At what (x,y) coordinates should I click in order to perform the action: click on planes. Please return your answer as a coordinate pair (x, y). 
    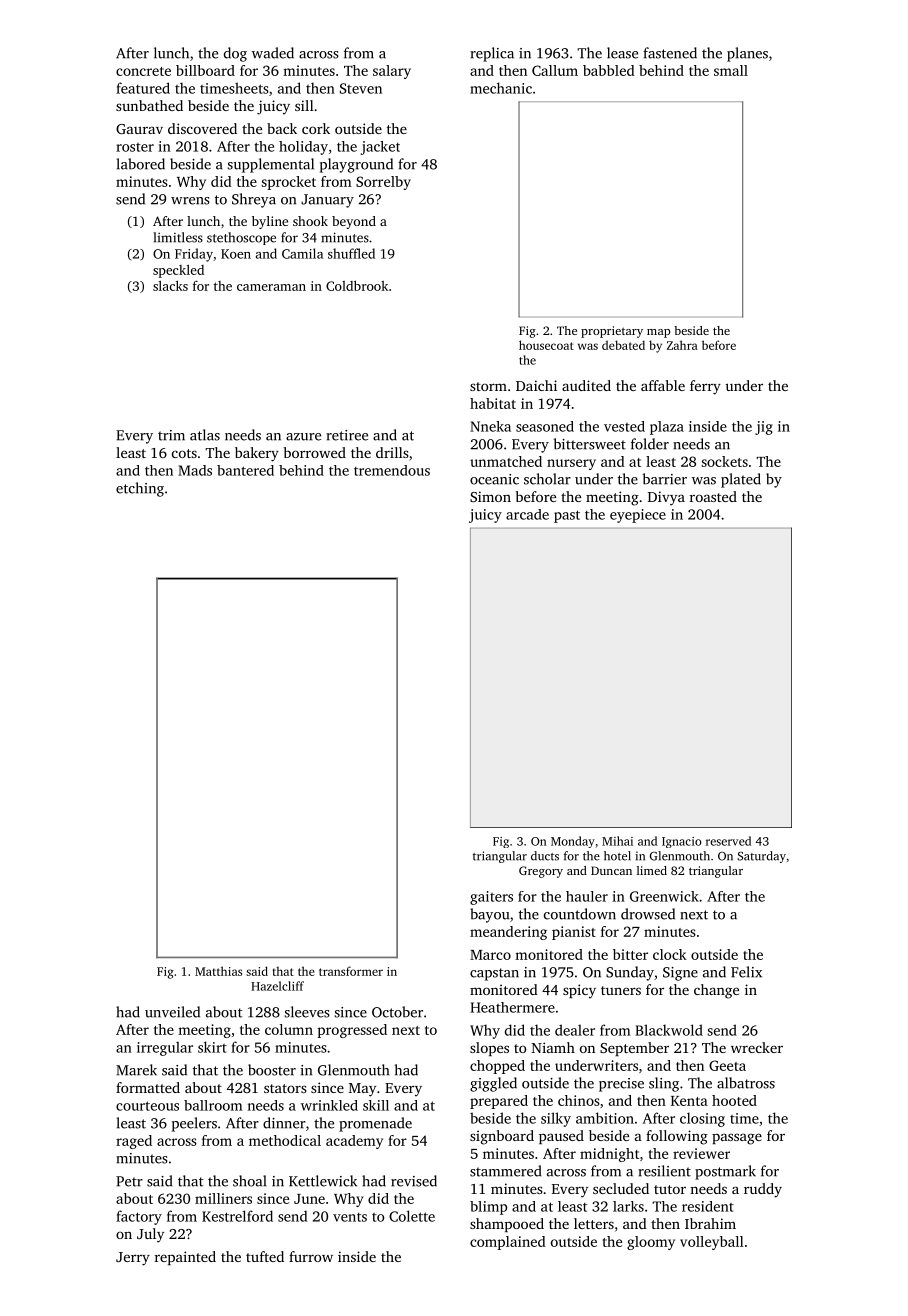
    Looking at the image, I should click on (747, 54).
